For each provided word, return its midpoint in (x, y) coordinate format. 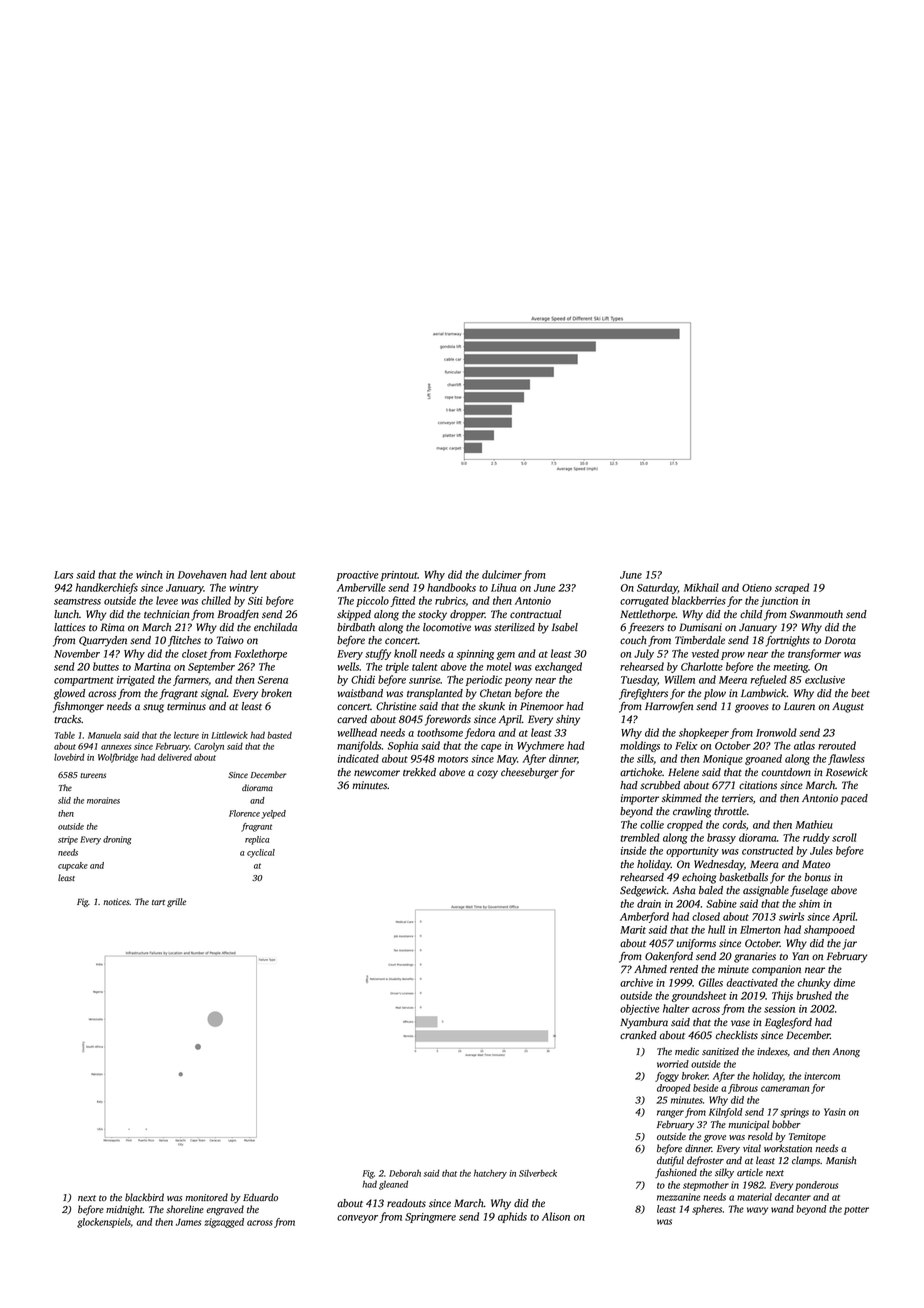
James (188, 1222)
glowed (69, 694)
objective (639, 1009)
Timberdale (700, 640)
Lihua (503, 587)
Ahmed (650, 969)
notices (116, 901)
